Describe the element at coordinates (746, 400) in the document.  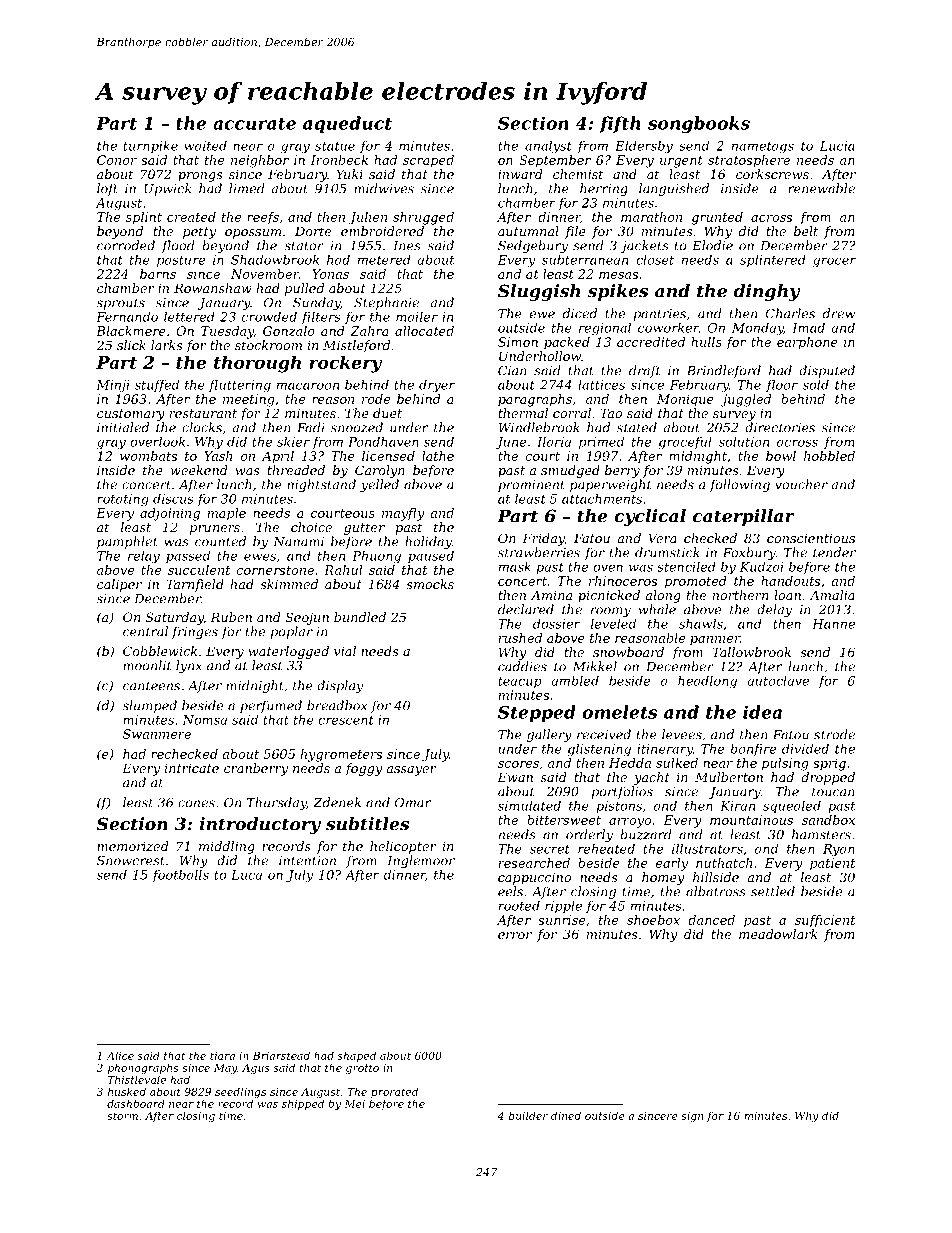
I see `juggled` at that location.
